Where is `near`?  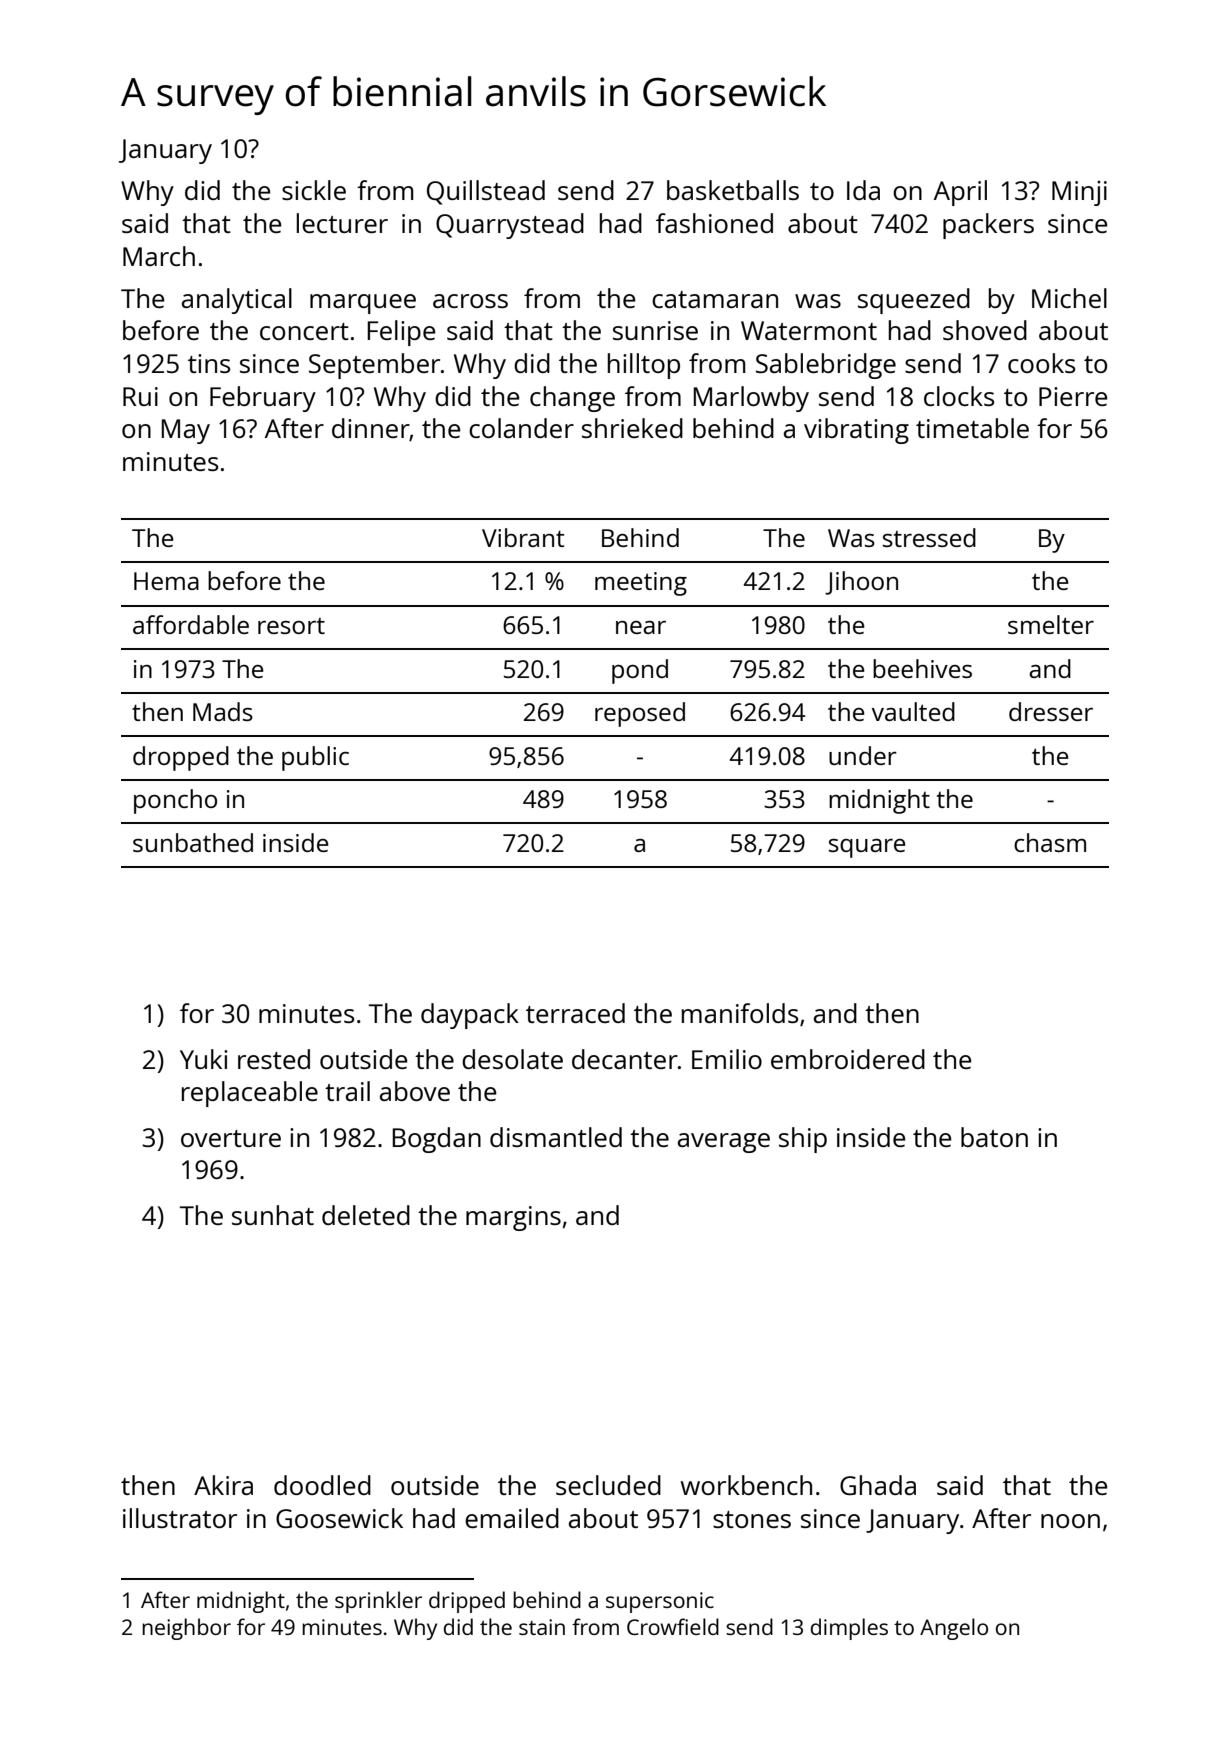 near is located at coordinates (641, 627).
